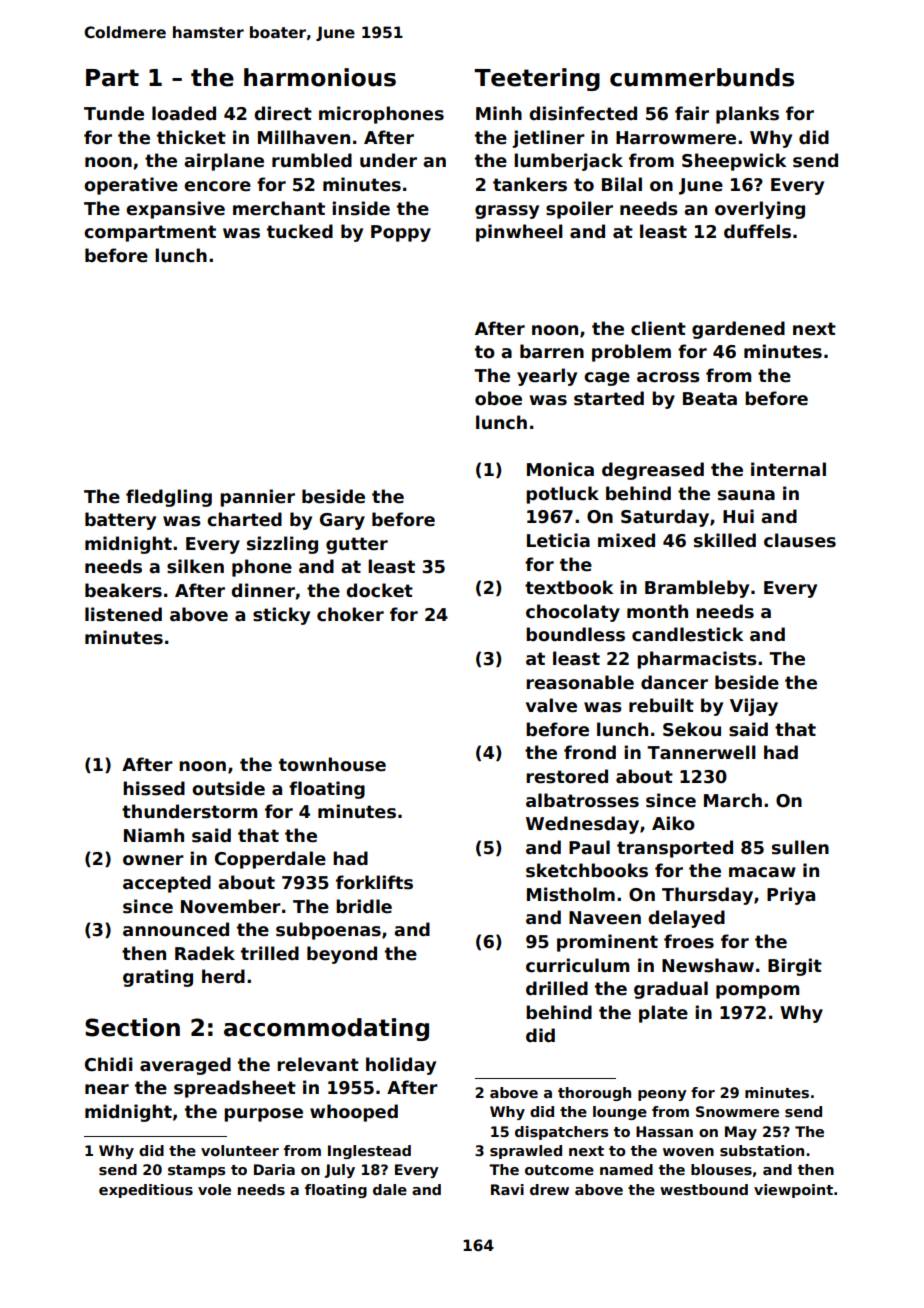 The image size is (924, 1308). I want to click on docket, so click(379, 590).
